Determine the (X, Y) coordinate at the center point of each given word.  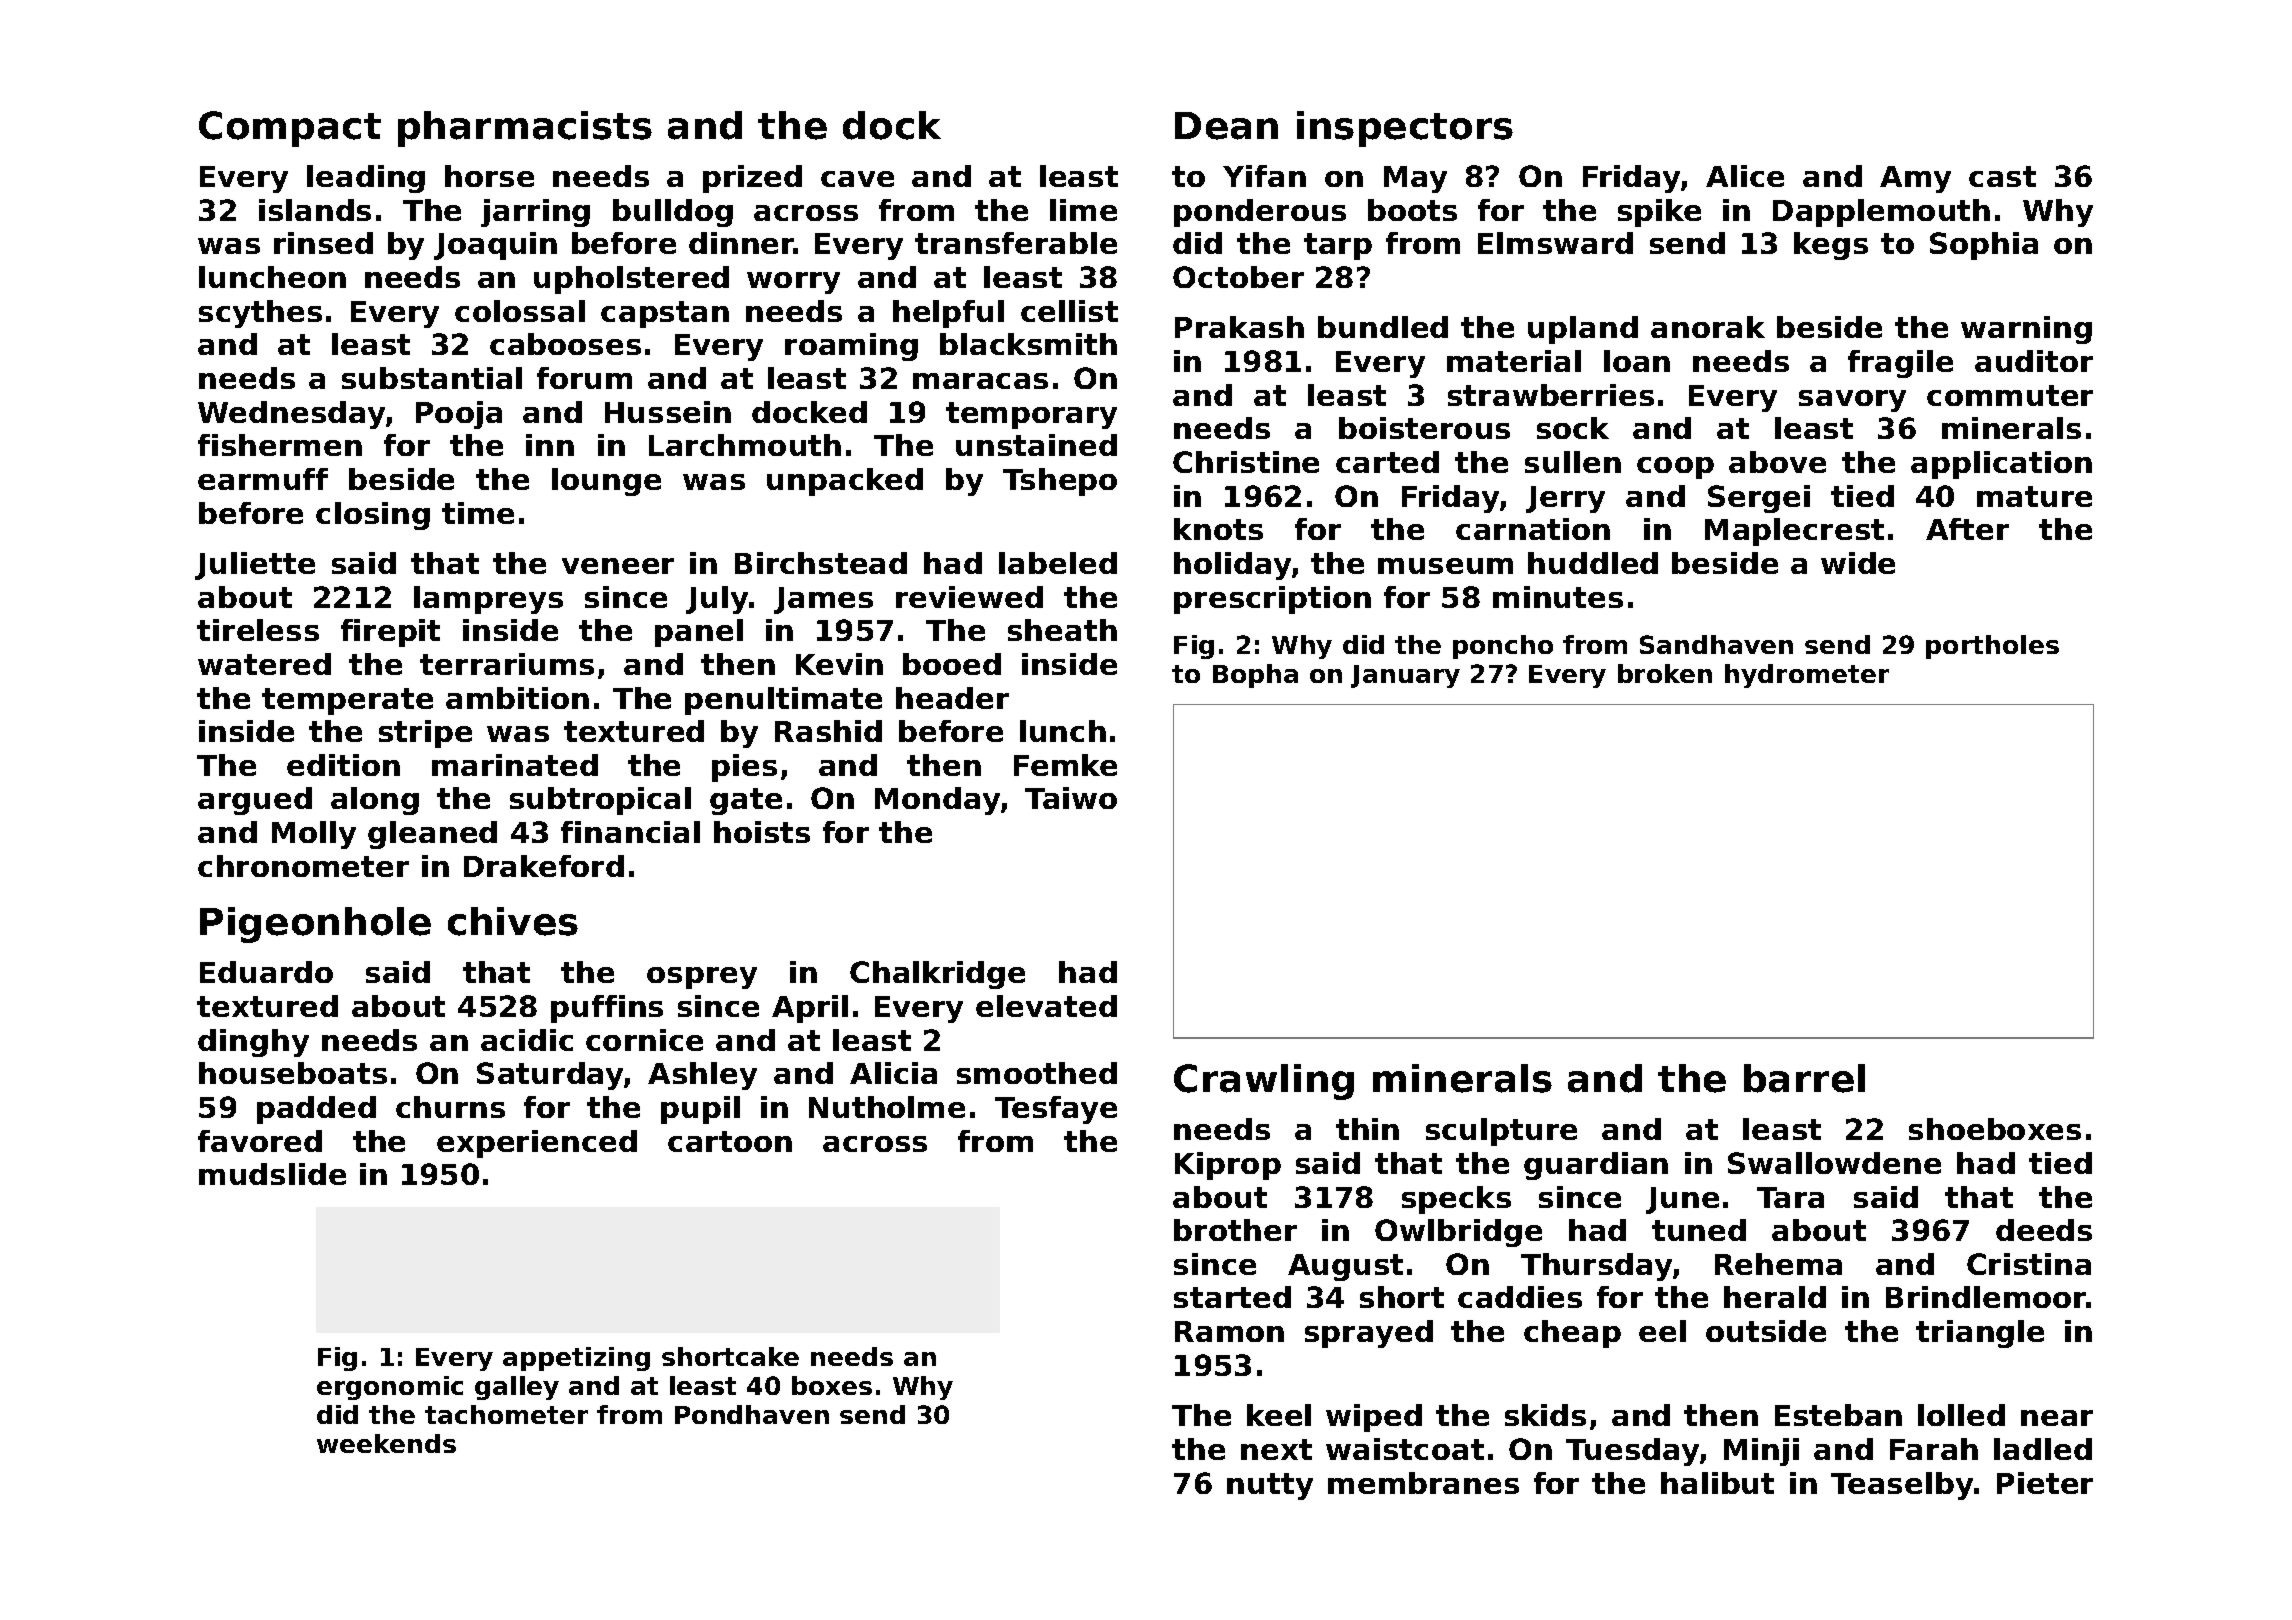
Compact (290, 129)
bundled (1383, 327)
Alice (1745, 176)
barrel (1804, 1078)
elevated (1046, 1006)
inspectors (1405, 129)
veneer (618, 566)
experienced (537, 1144)
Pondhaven (752, 1414)
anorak (1708, 327)
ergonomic (390, 1388)
